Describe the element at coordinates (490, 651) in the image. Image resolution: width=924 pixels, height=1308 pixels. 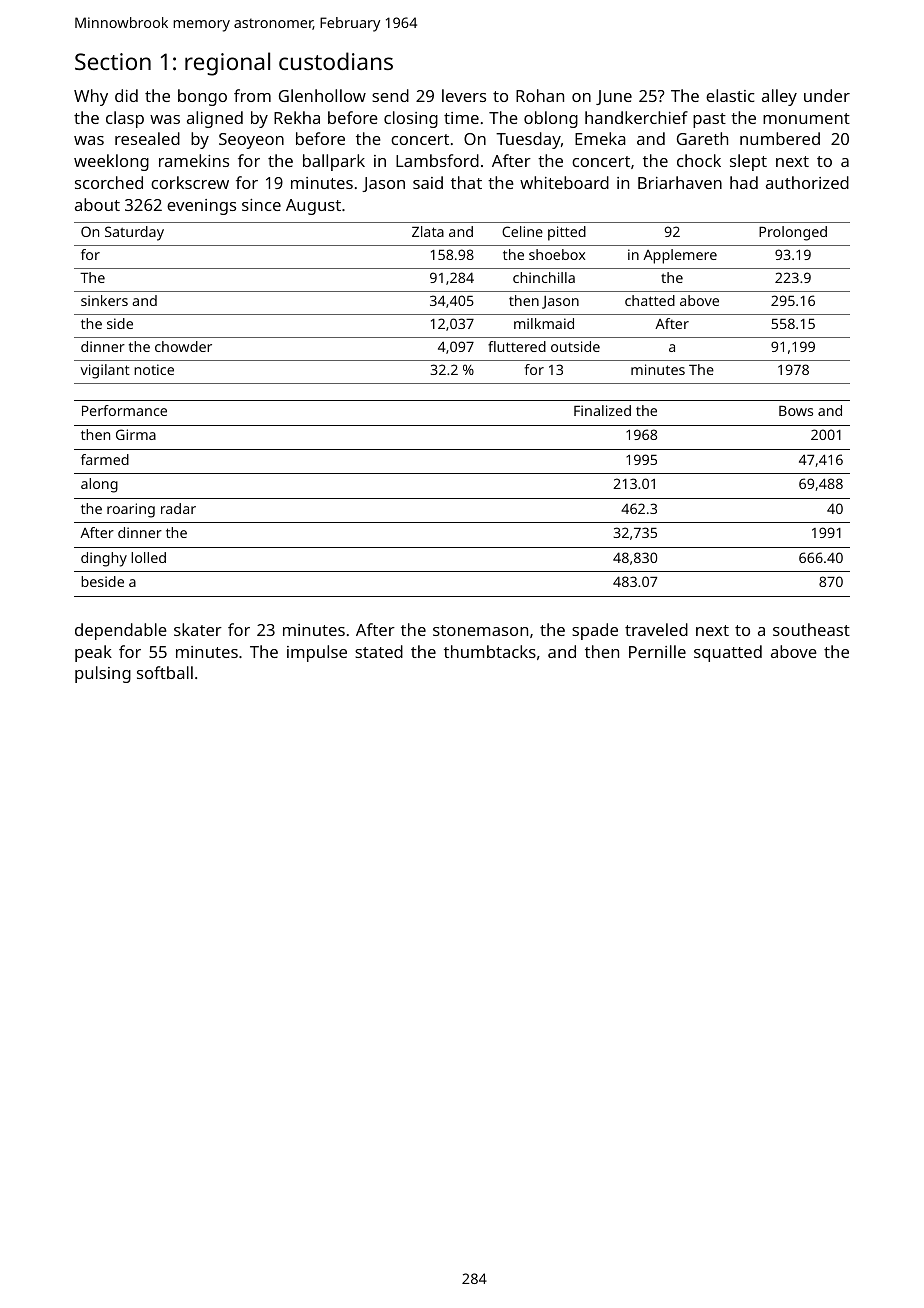
I see `thumbtacks` at that location.
